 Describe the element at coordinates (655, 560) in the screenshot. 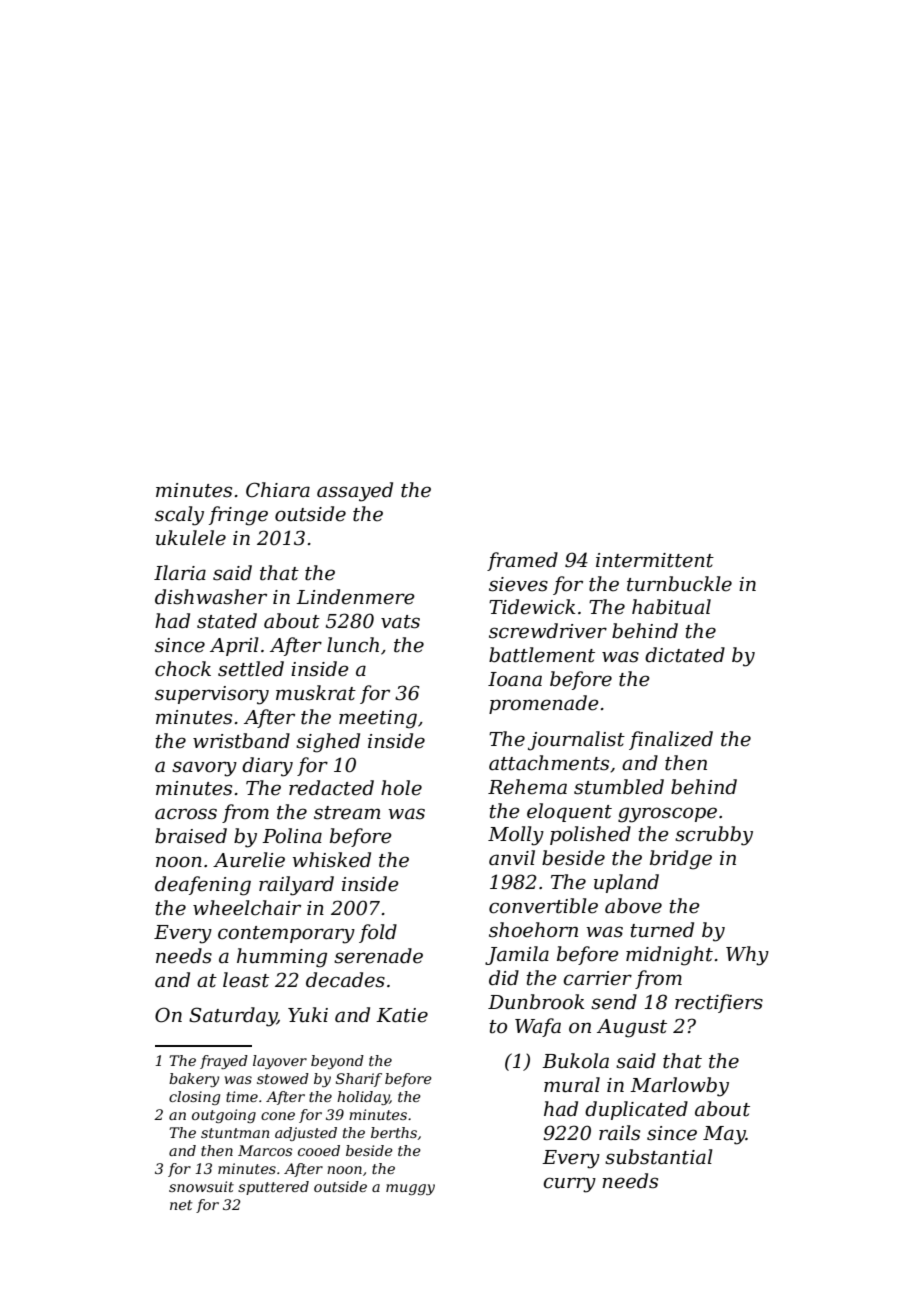

I see `intermittent` at that location.
